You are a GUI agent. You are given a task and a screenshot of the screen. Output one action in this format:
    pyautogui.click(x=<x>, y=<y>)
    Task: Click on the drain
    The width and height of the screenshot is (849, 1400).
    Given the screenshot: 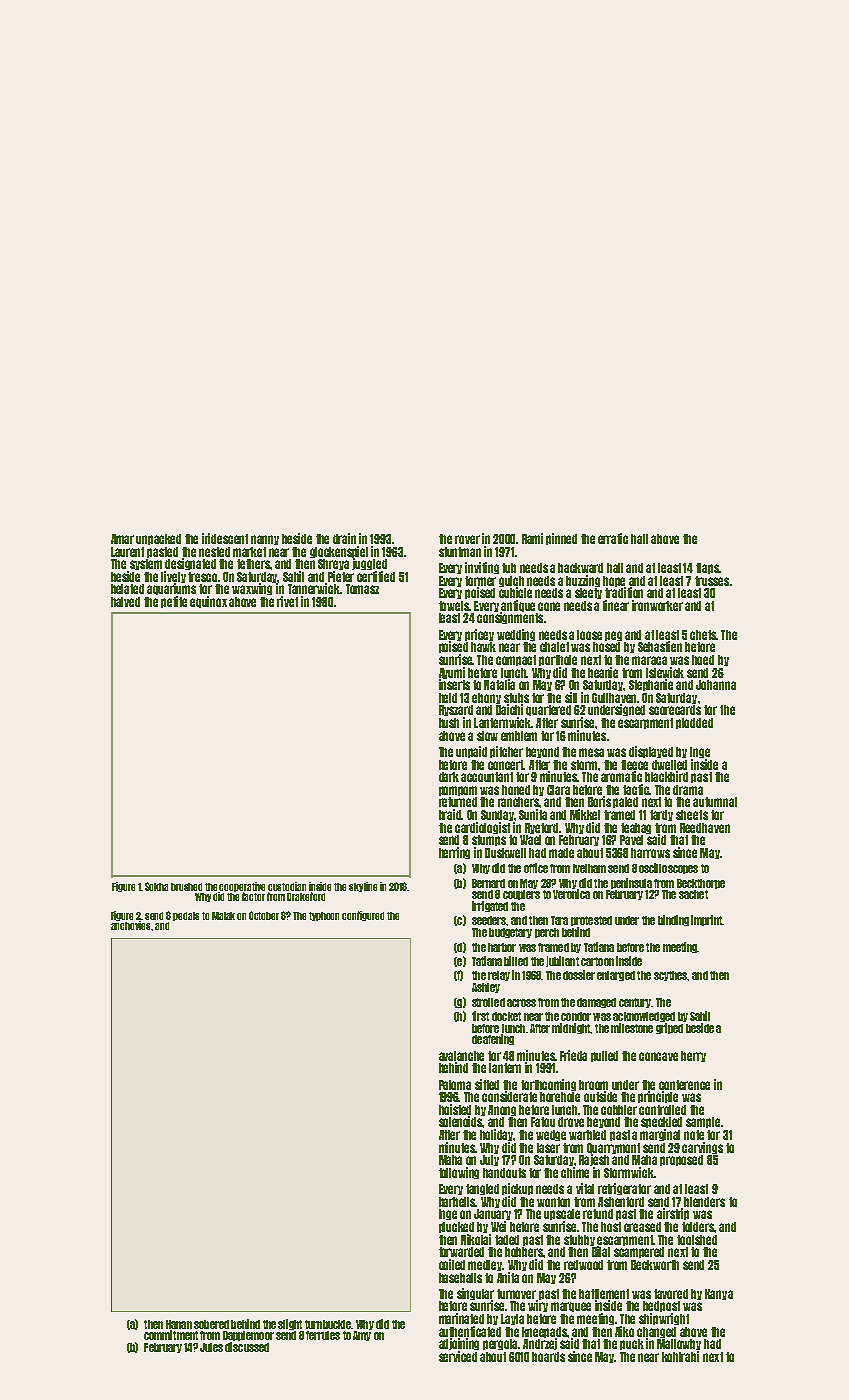 What is the action you would take?
    pyautogui.click(x=344, y=538)
